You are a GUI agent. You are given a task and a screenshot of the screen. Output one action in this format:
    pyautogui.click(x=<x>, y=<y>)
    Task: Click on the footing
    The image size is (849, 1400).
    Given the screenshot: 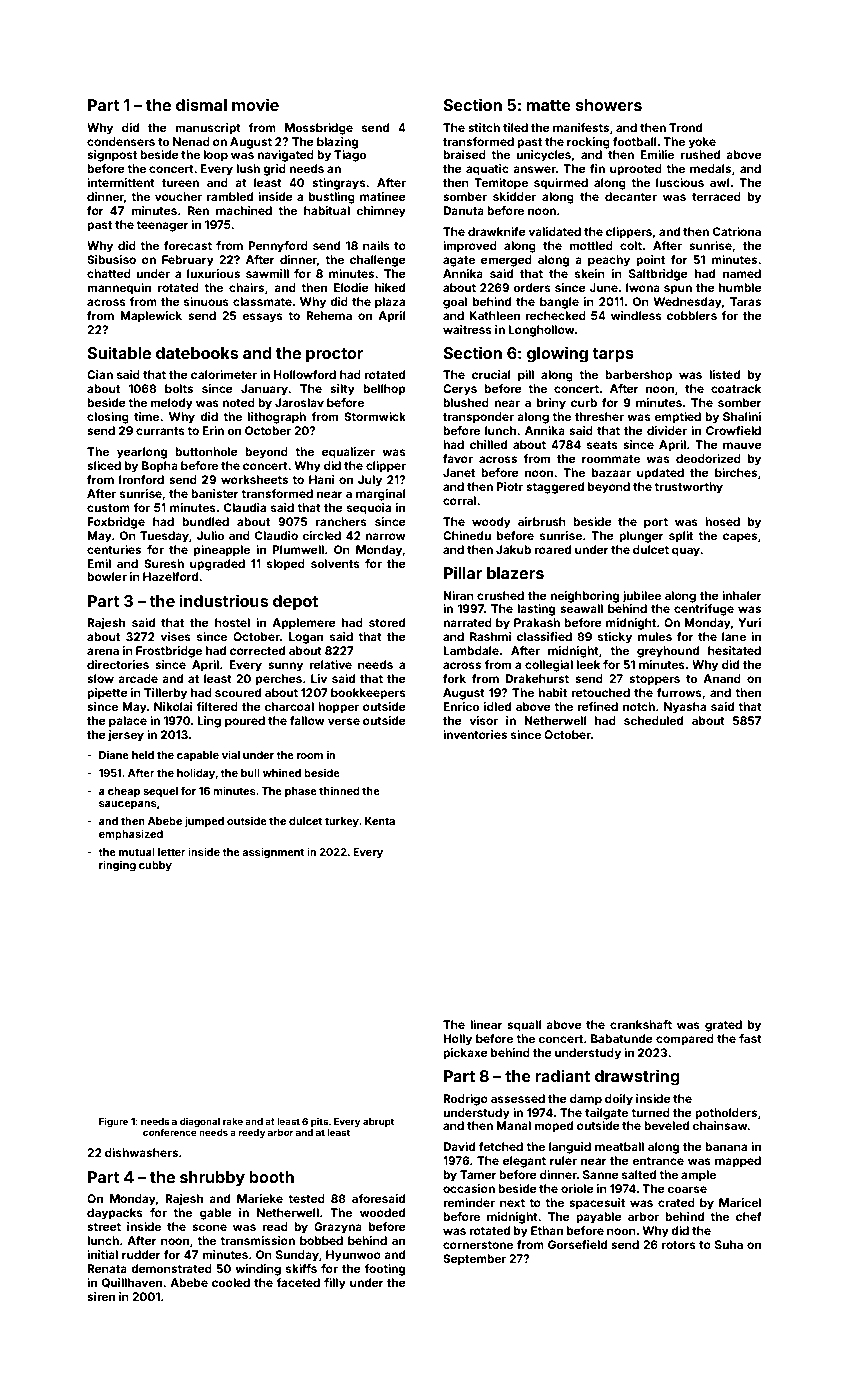 What is the action you would take?
    pyautogui.click(x=384, y=1270)
